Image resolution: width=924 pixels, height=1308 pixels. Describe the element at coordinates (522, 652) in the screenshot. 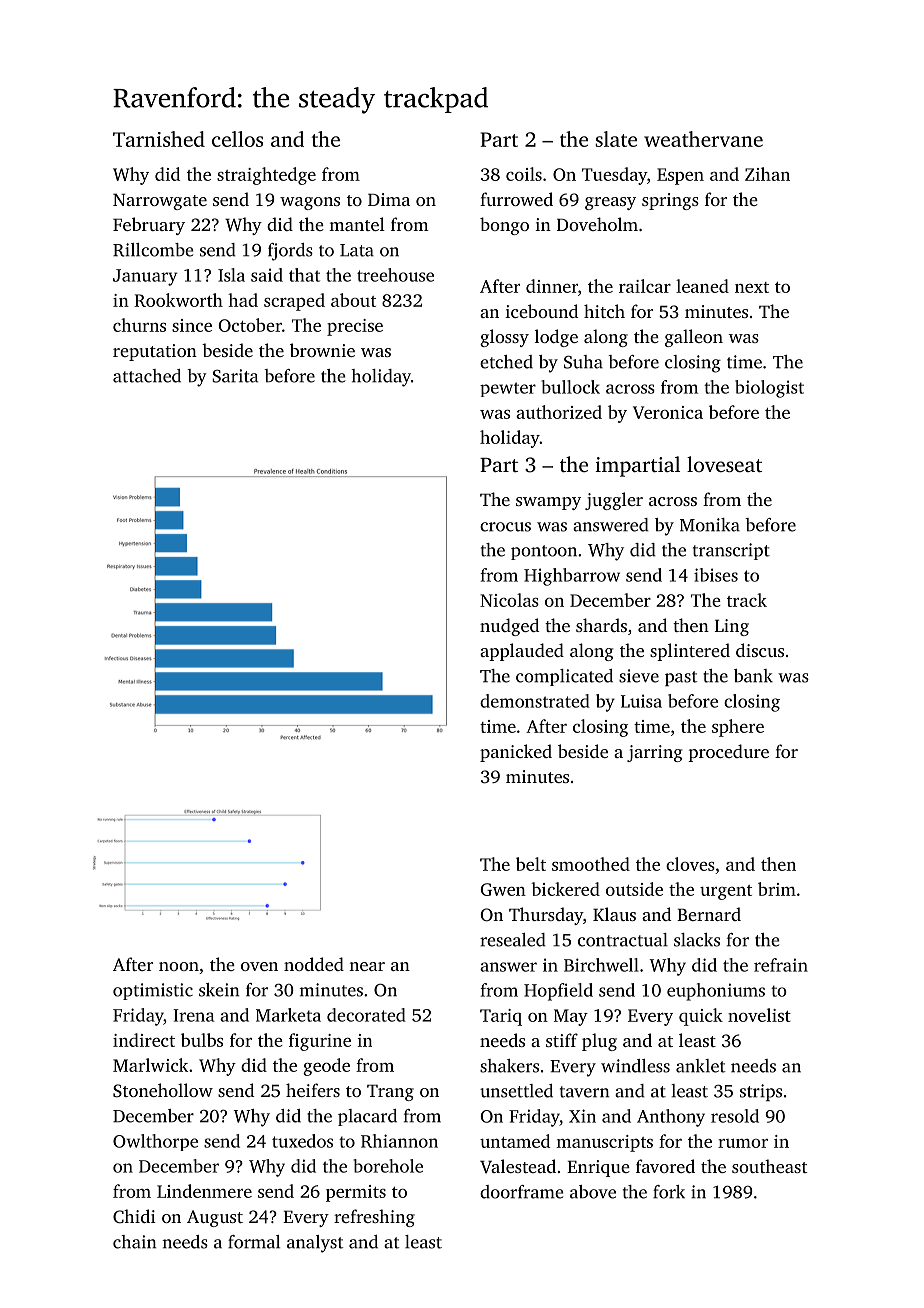

I see `applauded` at that location.
